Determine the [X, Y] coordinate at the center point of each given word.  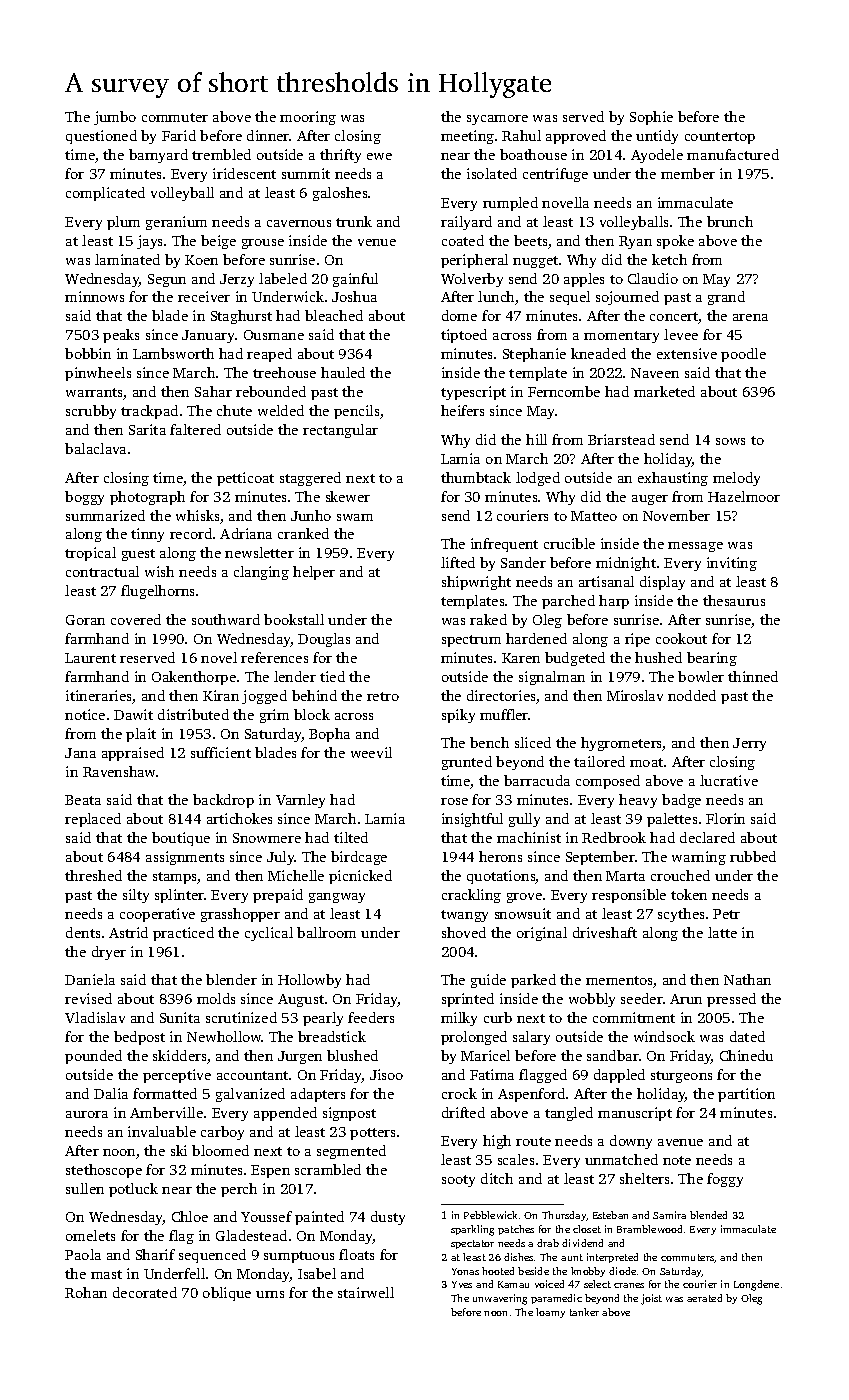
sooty [458, 1181]
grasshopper [240, 915]
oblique [227, 1294]
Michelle [296, 875]
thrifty [340, 156]
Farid [179, 135]
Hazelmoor [744, 496]
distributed [193, 714]
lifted [458, 562]
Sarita [147, 429]
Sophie [651, 118]
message [695, 547]
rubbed [753, 856]
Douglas [324, 640]
